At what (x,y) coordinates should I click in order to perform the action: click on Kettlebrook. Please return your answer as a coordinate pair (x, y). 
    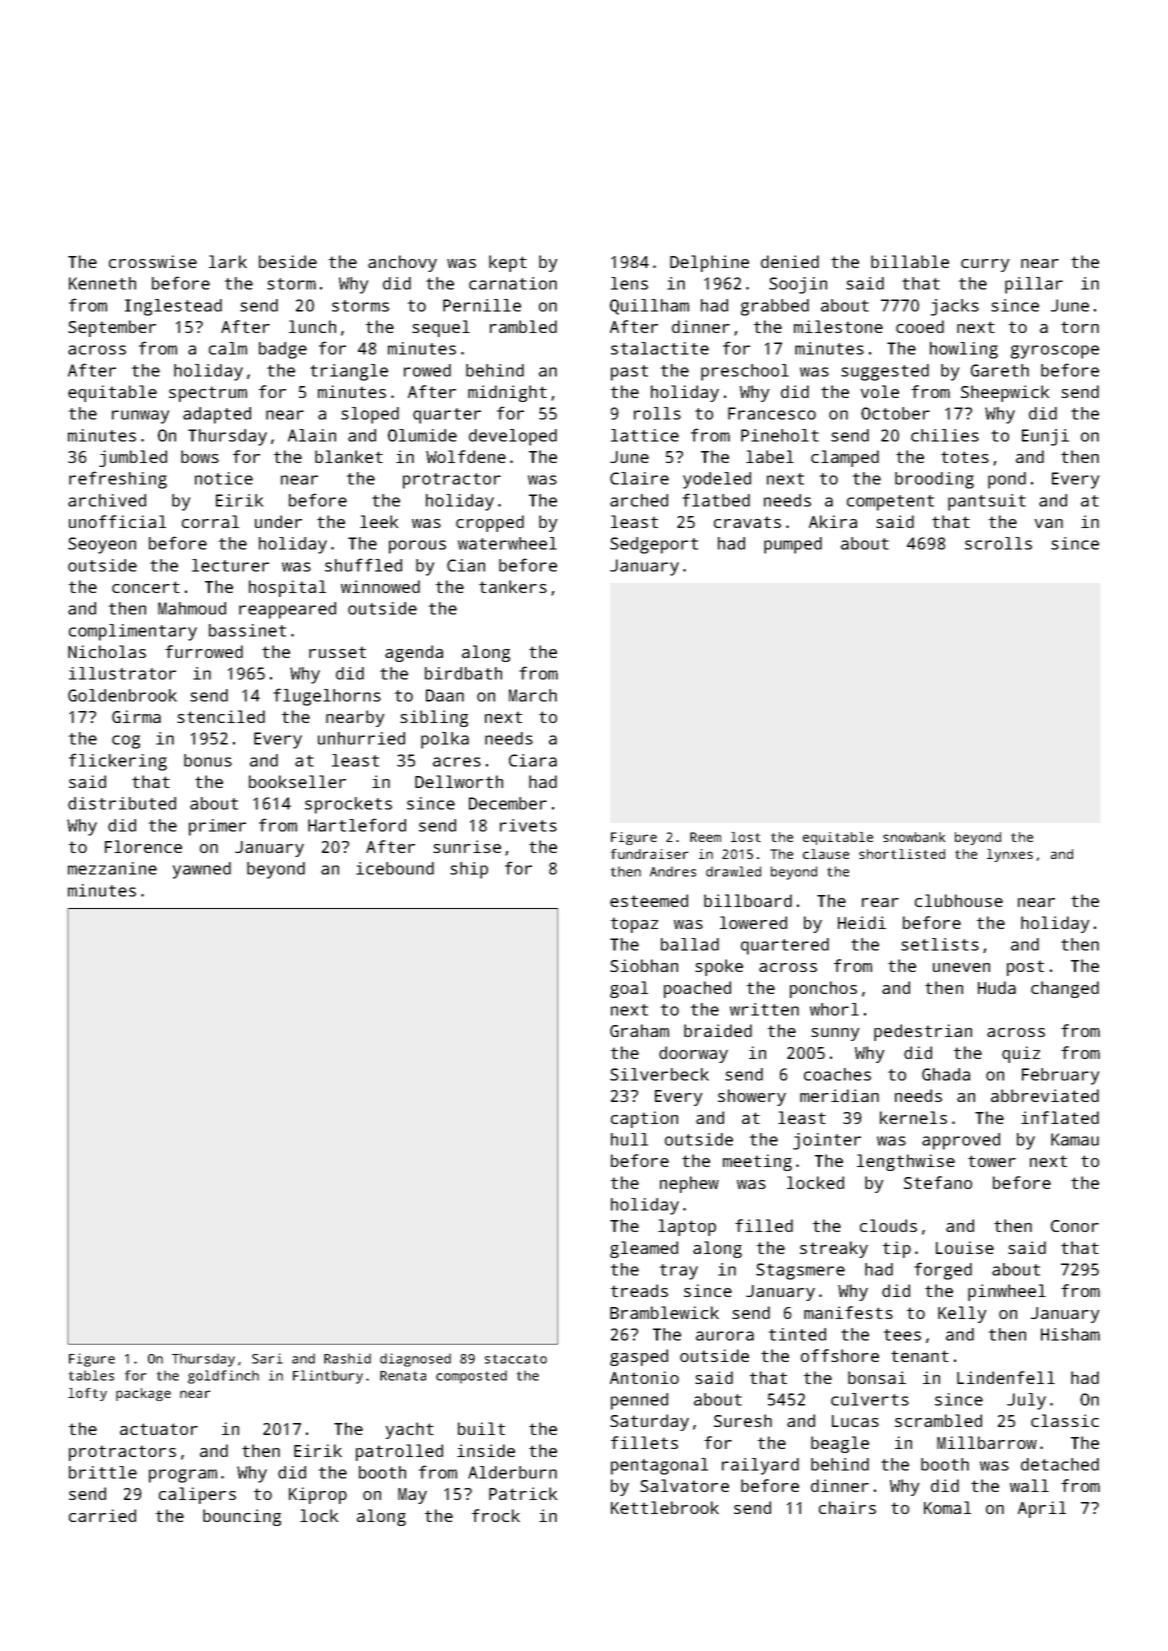
    Looking at the image, I should click on (665, 1507).
